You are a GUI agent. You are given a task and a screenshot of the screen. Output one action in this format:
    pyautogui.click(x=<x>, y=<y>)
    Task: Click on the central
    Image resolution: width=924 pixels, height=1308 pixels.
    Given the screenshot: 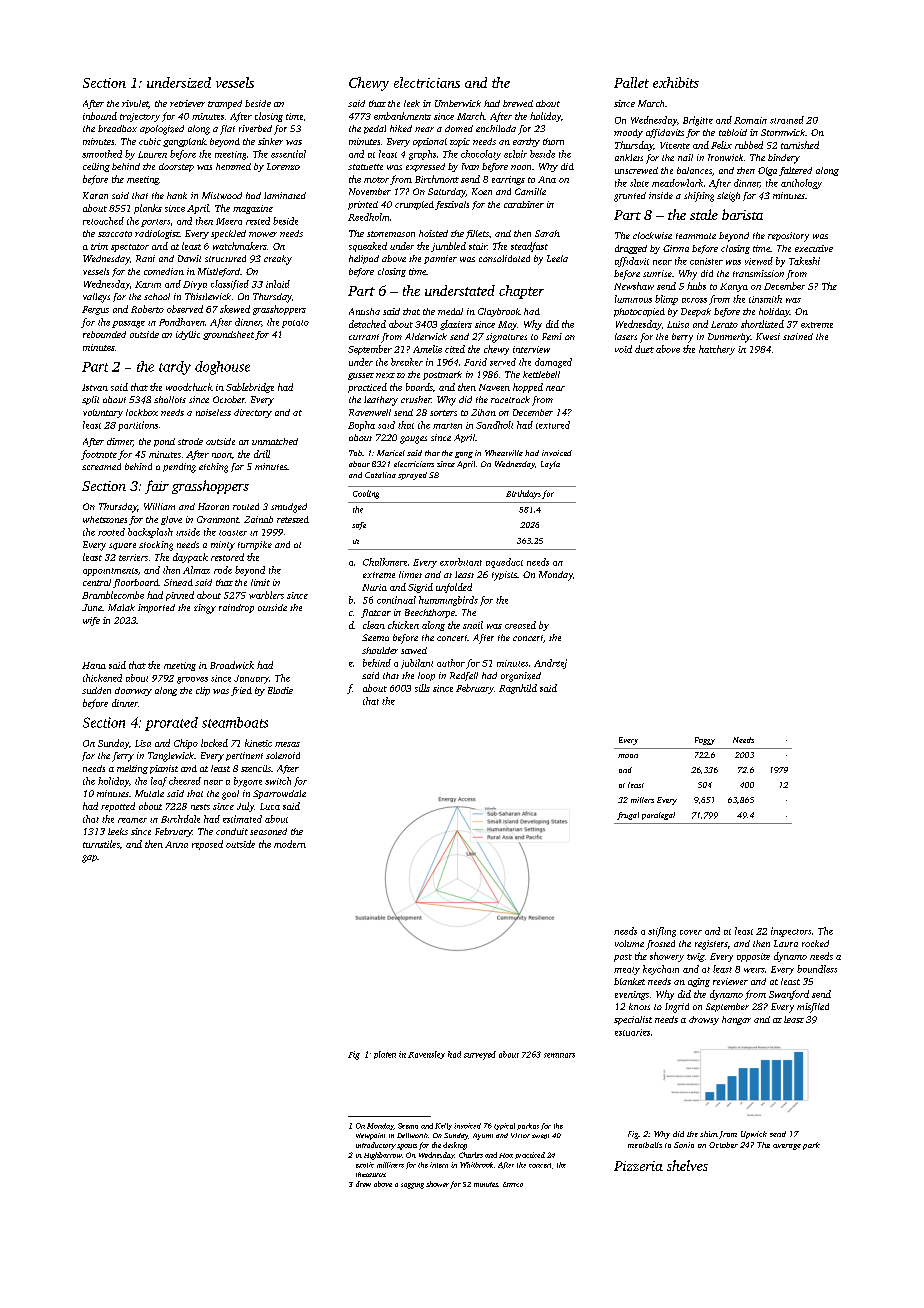 What is the action you would take?
    pyautogui.click(x=97, y=582)
